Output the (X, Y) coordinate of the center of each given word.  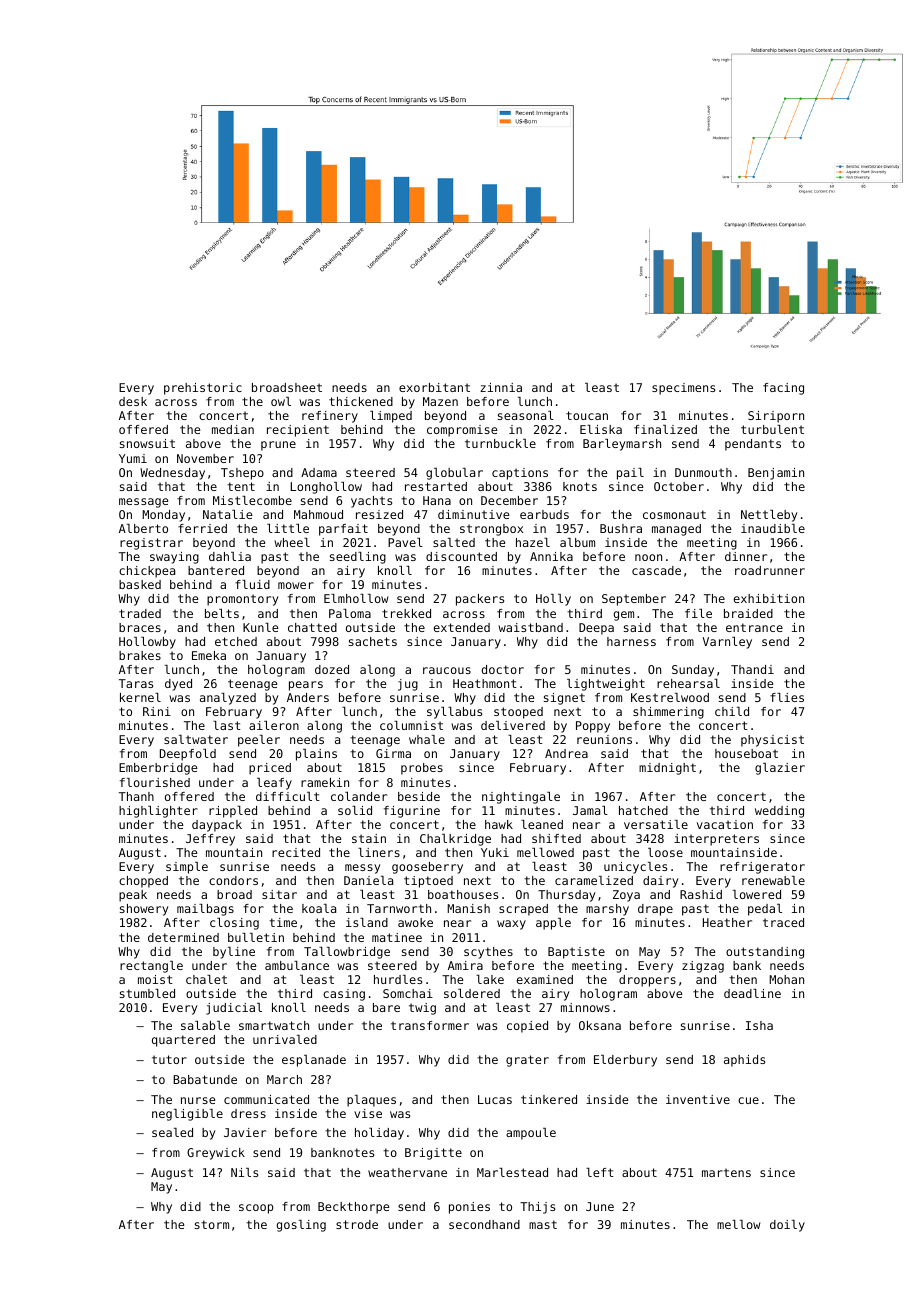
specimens (683, 389)
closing (234, 924)
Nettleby (769, 516)
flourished (155, 782)
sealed (172, 1132)
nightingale (521, 798)
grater (527, 1061)
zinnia (501, 387)
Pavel (405, 542)
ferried (202, 528)
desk (133, 401)
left (600, 1172)
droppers (647, 981)
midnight (667, 769)
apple (553, 924)
